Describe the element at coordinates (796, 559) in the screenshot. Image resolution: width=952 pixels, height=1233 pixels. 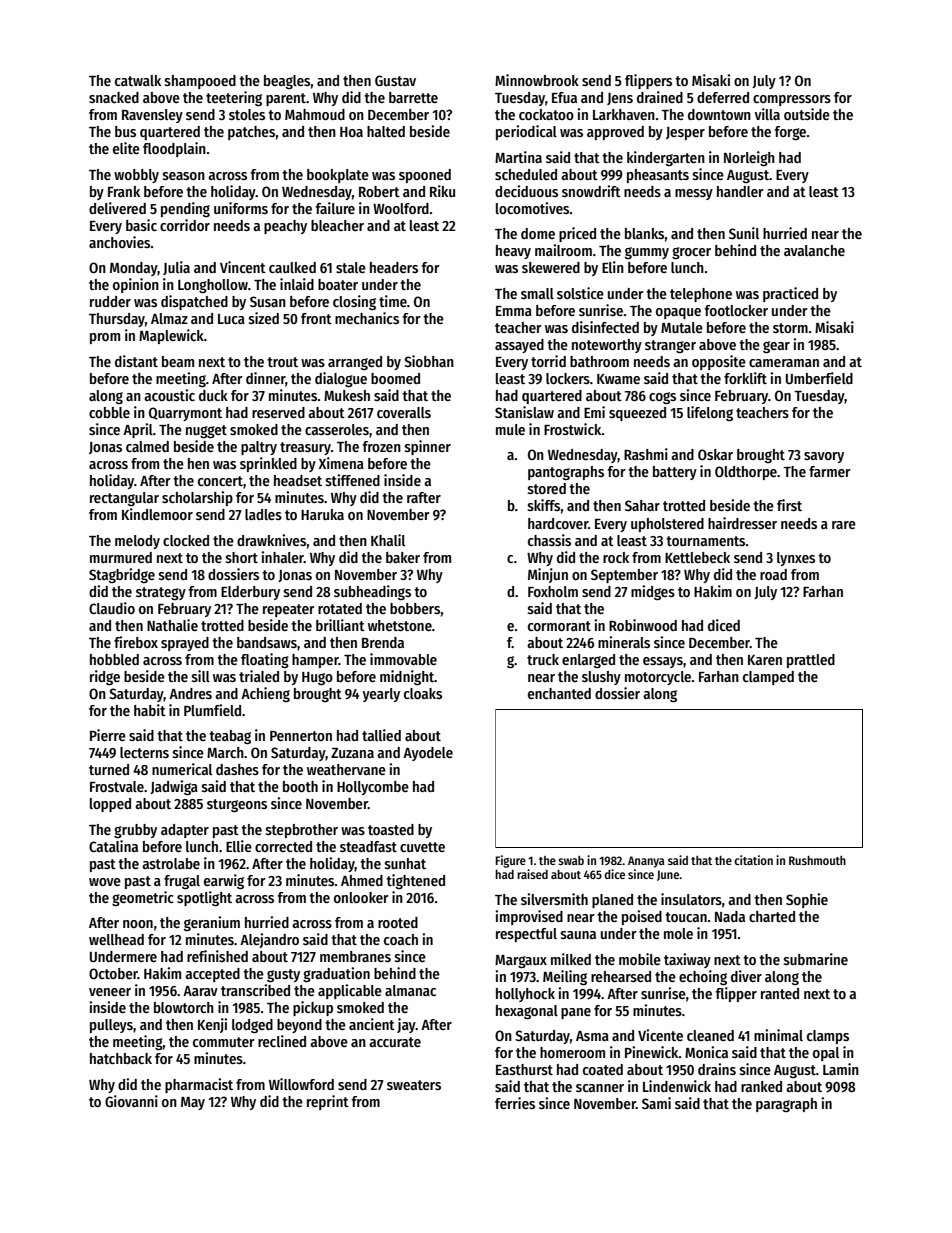
I see `lynxes` at that location.
